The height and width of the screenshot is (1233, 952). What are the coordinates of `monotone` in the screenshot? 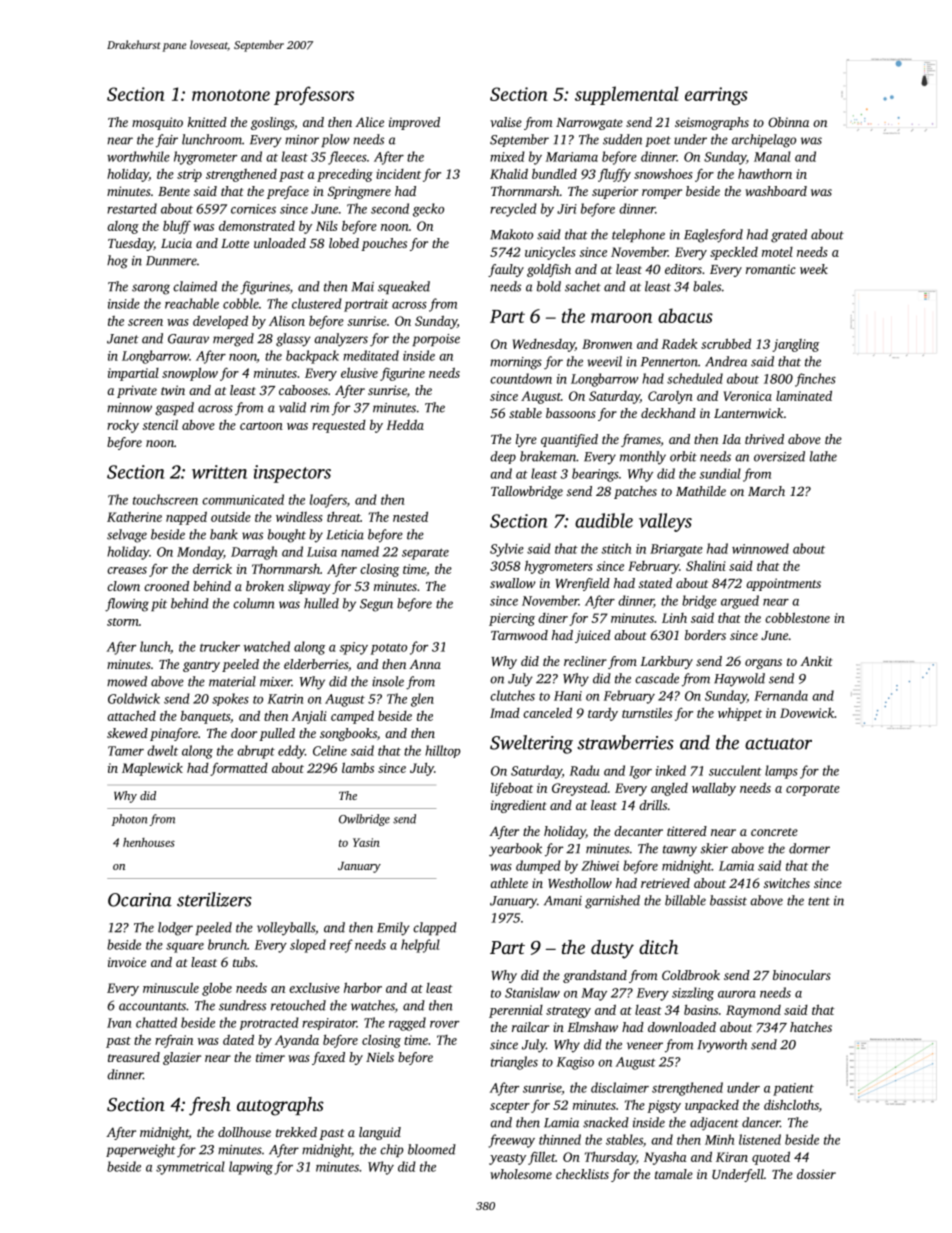 It's located at (231, 95).
